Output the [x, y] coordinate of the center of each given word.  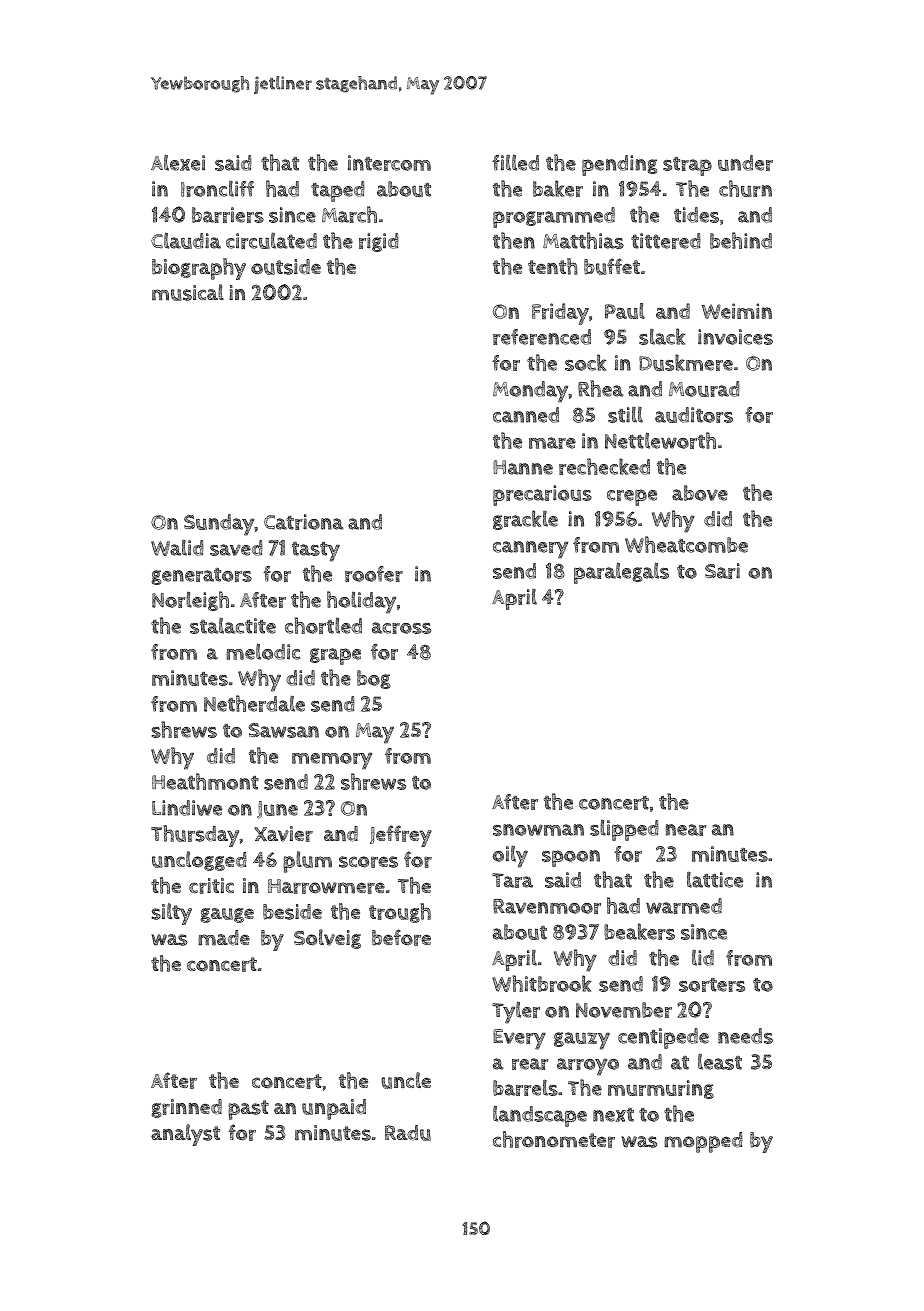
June [277, 810]
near [686, 830]
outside [286, 267]
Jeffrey [401, 836]
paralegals [621, 573]
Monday [530, 392]
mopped [703, 1142]
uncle [406, 1080]
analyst [185, 1135]
